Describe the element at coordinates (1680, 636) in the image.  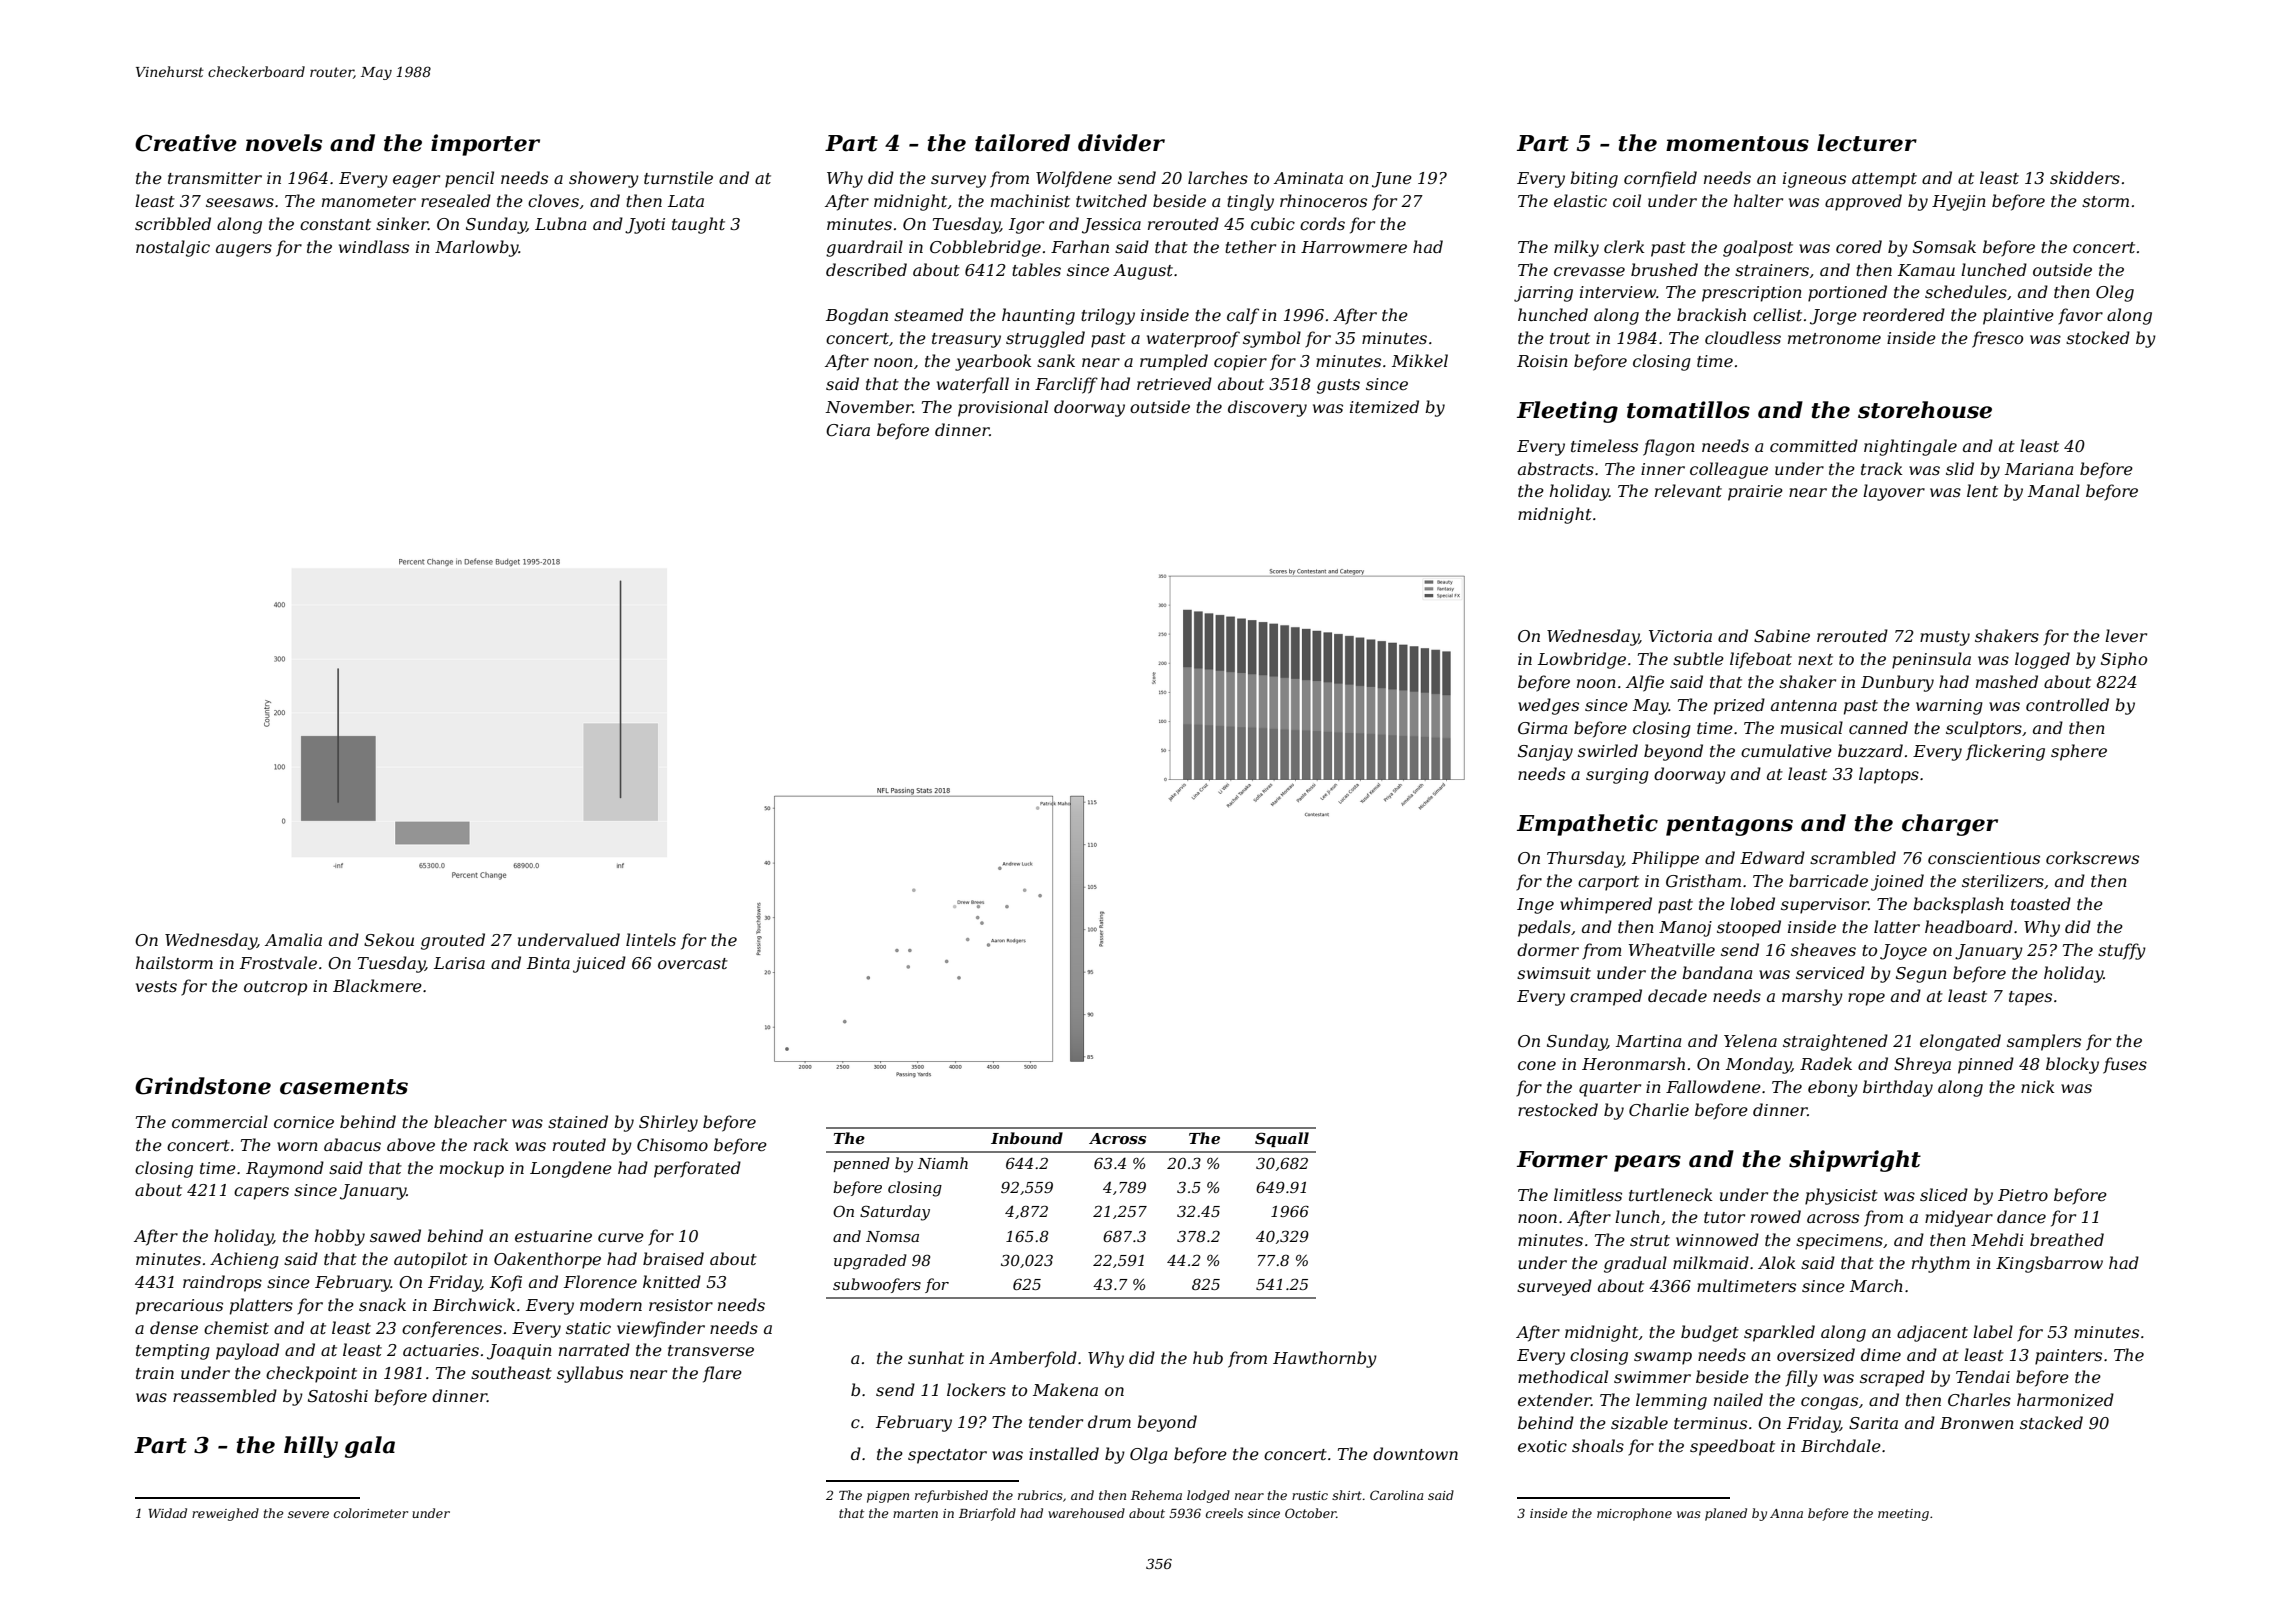
I see `Victoria` at that location.
